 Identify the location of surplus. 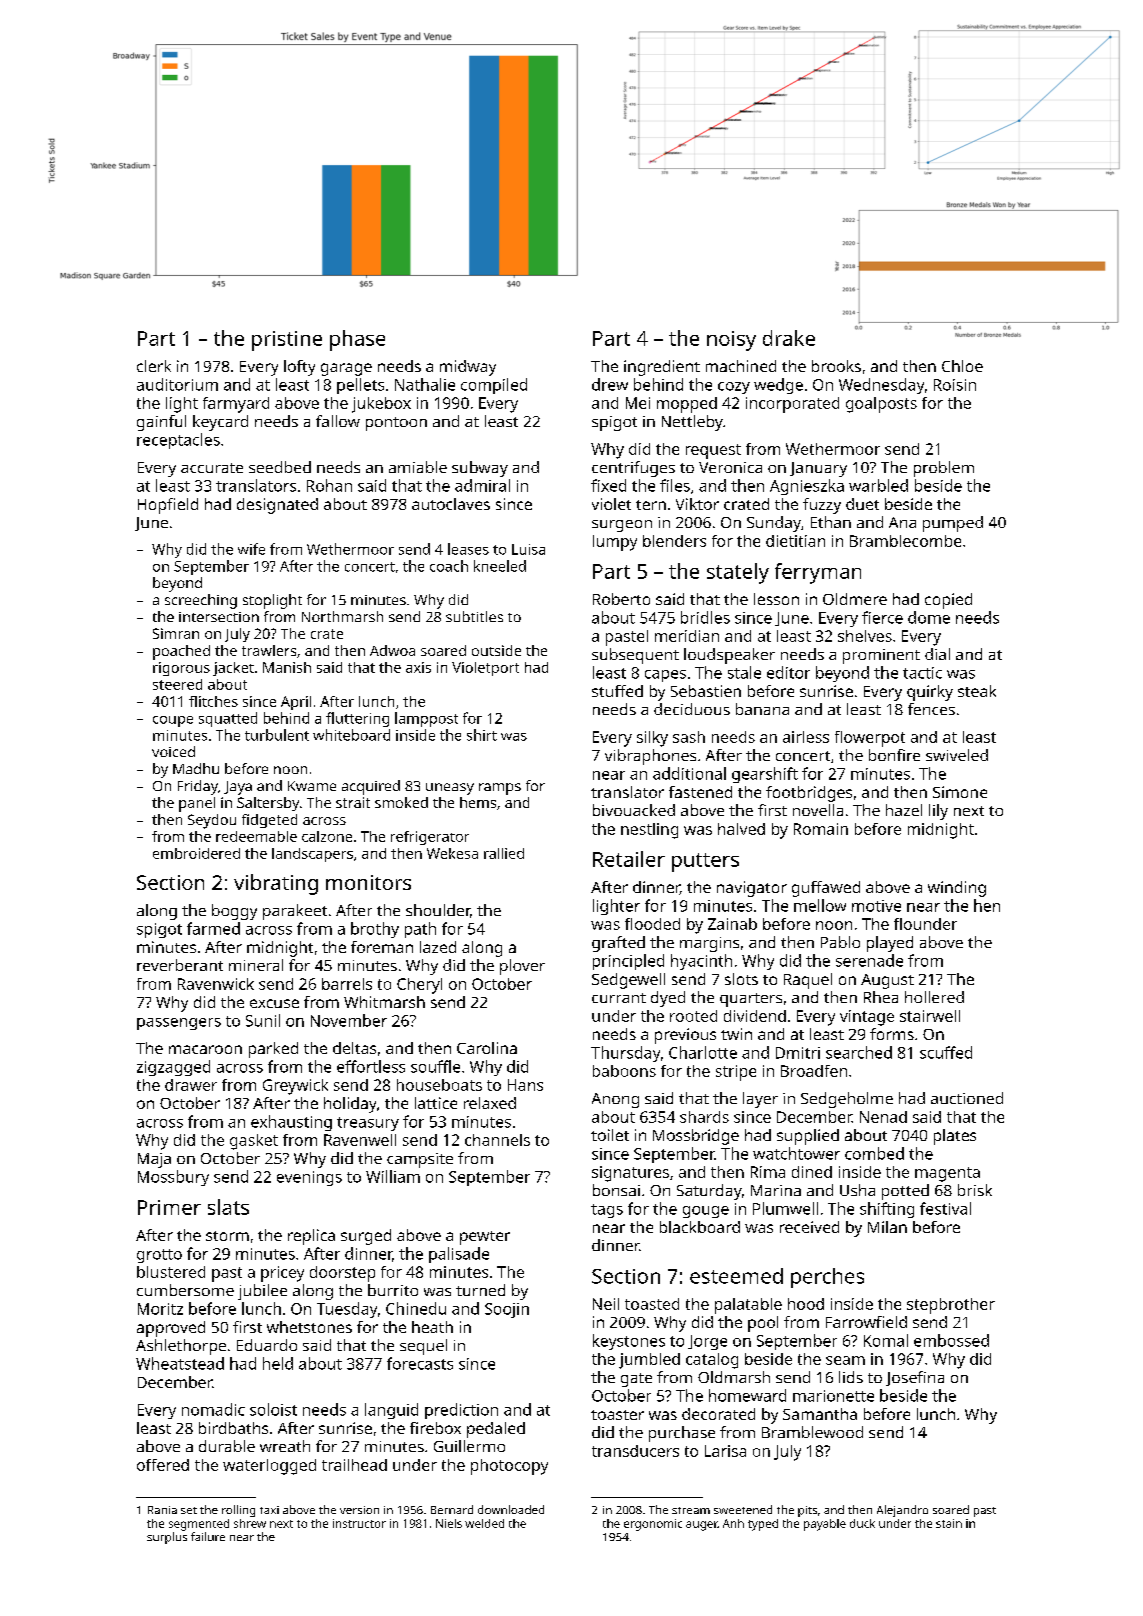
(167, 1538).
